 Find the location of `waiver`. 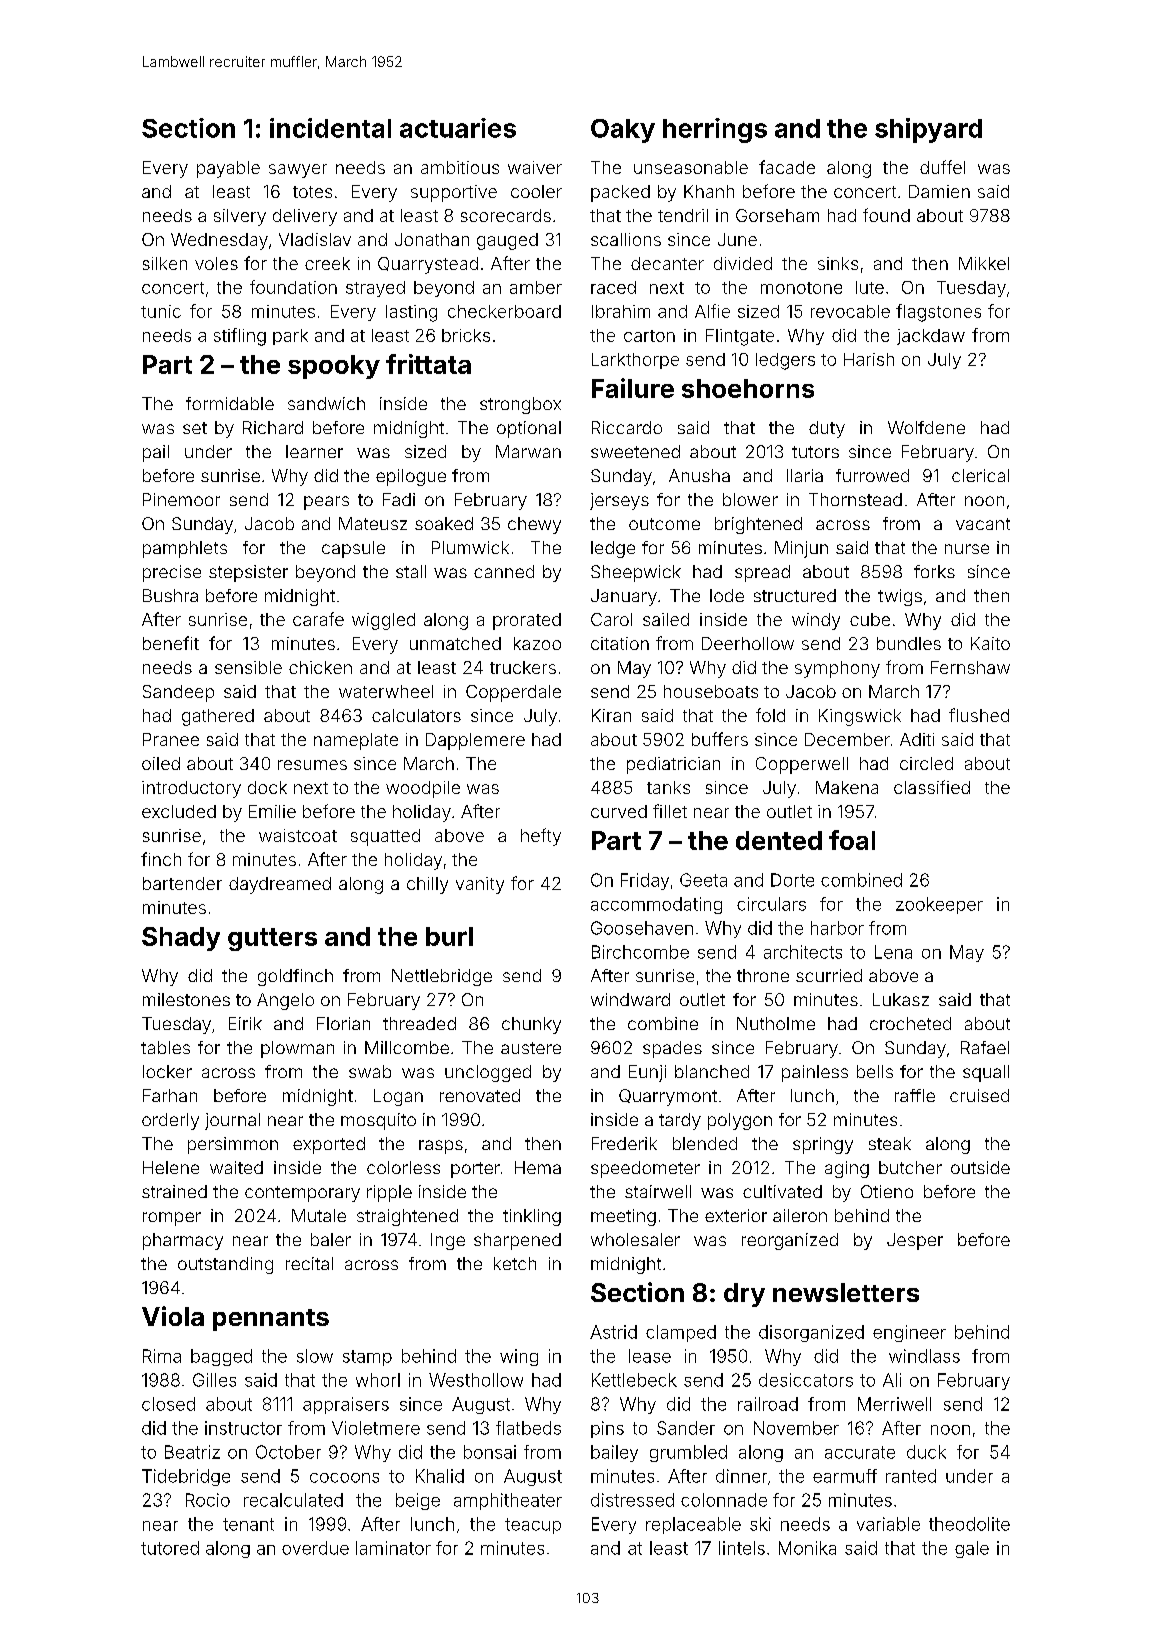

waiver is located at coordinates (535, 167).
